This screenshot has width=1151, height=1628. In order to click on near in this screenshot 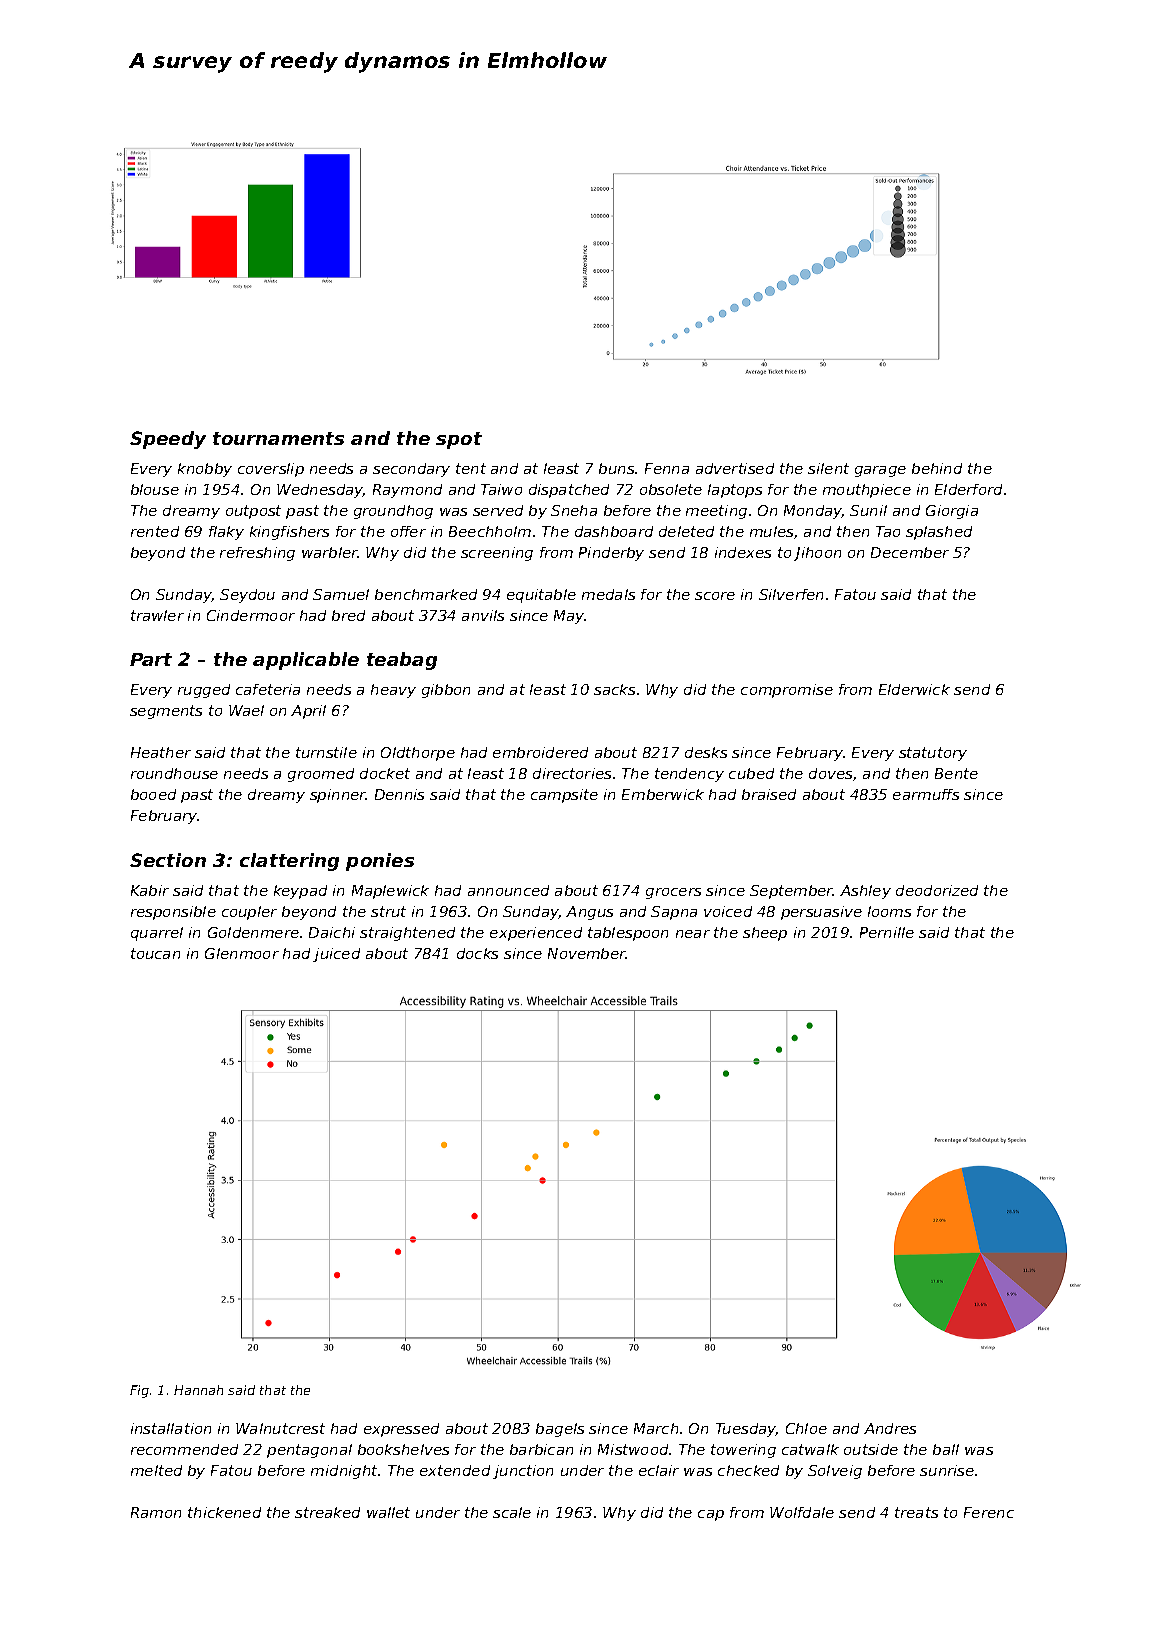, I will do `click(693, 934)`.
